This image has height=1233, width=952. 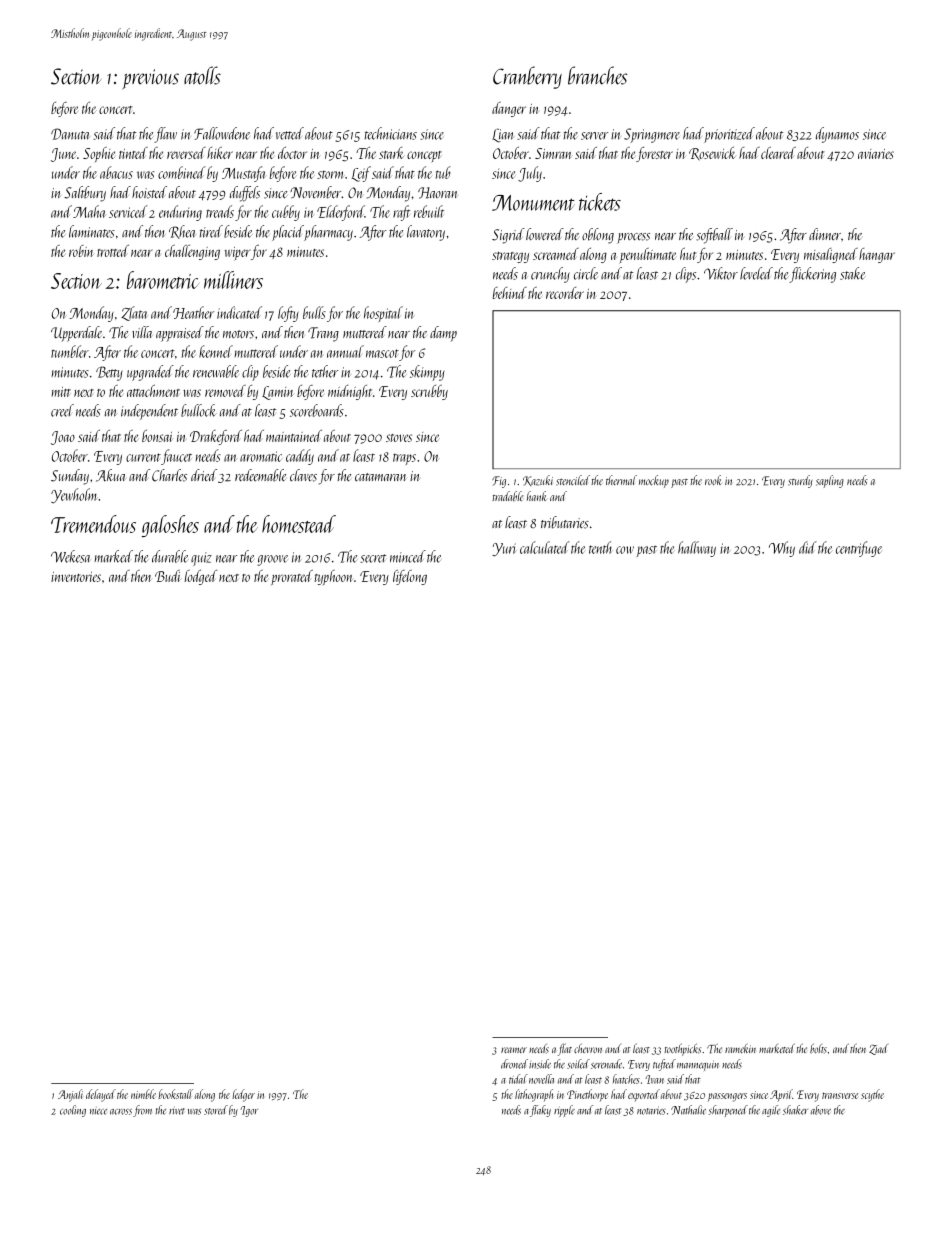 What do you see at coordinates (73, 1111) in the image?
I see `cooling` at bounding box center [73, 1111].
